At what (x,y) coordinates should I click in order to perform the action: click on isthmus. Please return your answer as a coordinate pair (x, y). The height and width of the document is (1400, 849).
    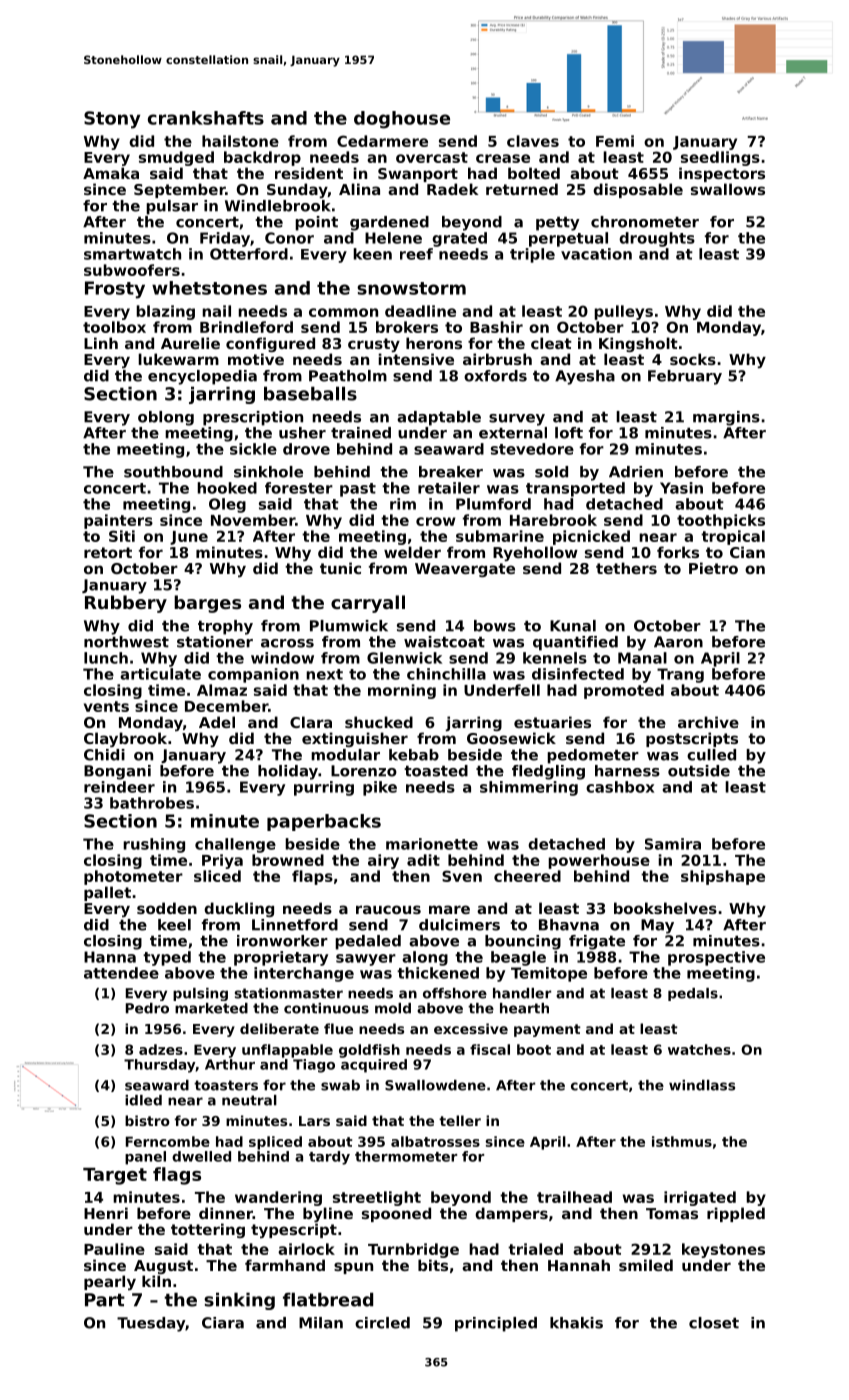
    Looking at the image, I should click on (682, 1141).
